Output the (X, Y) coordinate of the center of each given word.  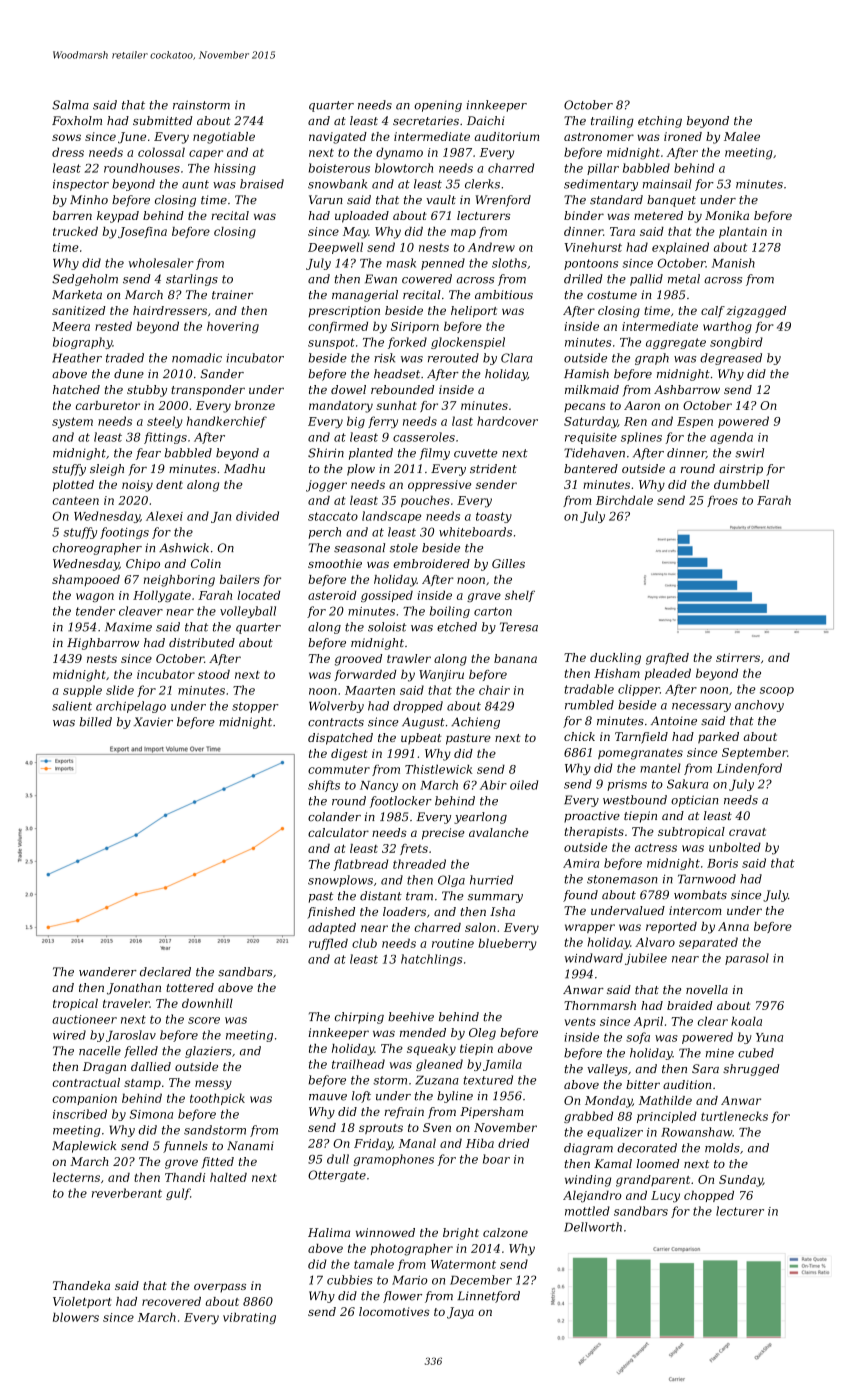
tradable (589, 689)
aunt (195, 184)
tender (95, 611)
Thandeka (81, 1285)
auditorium (507, 136)
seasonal (359, 548)
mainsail (667, 184)
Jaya (460, 1313)
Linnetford (488, 1297)
